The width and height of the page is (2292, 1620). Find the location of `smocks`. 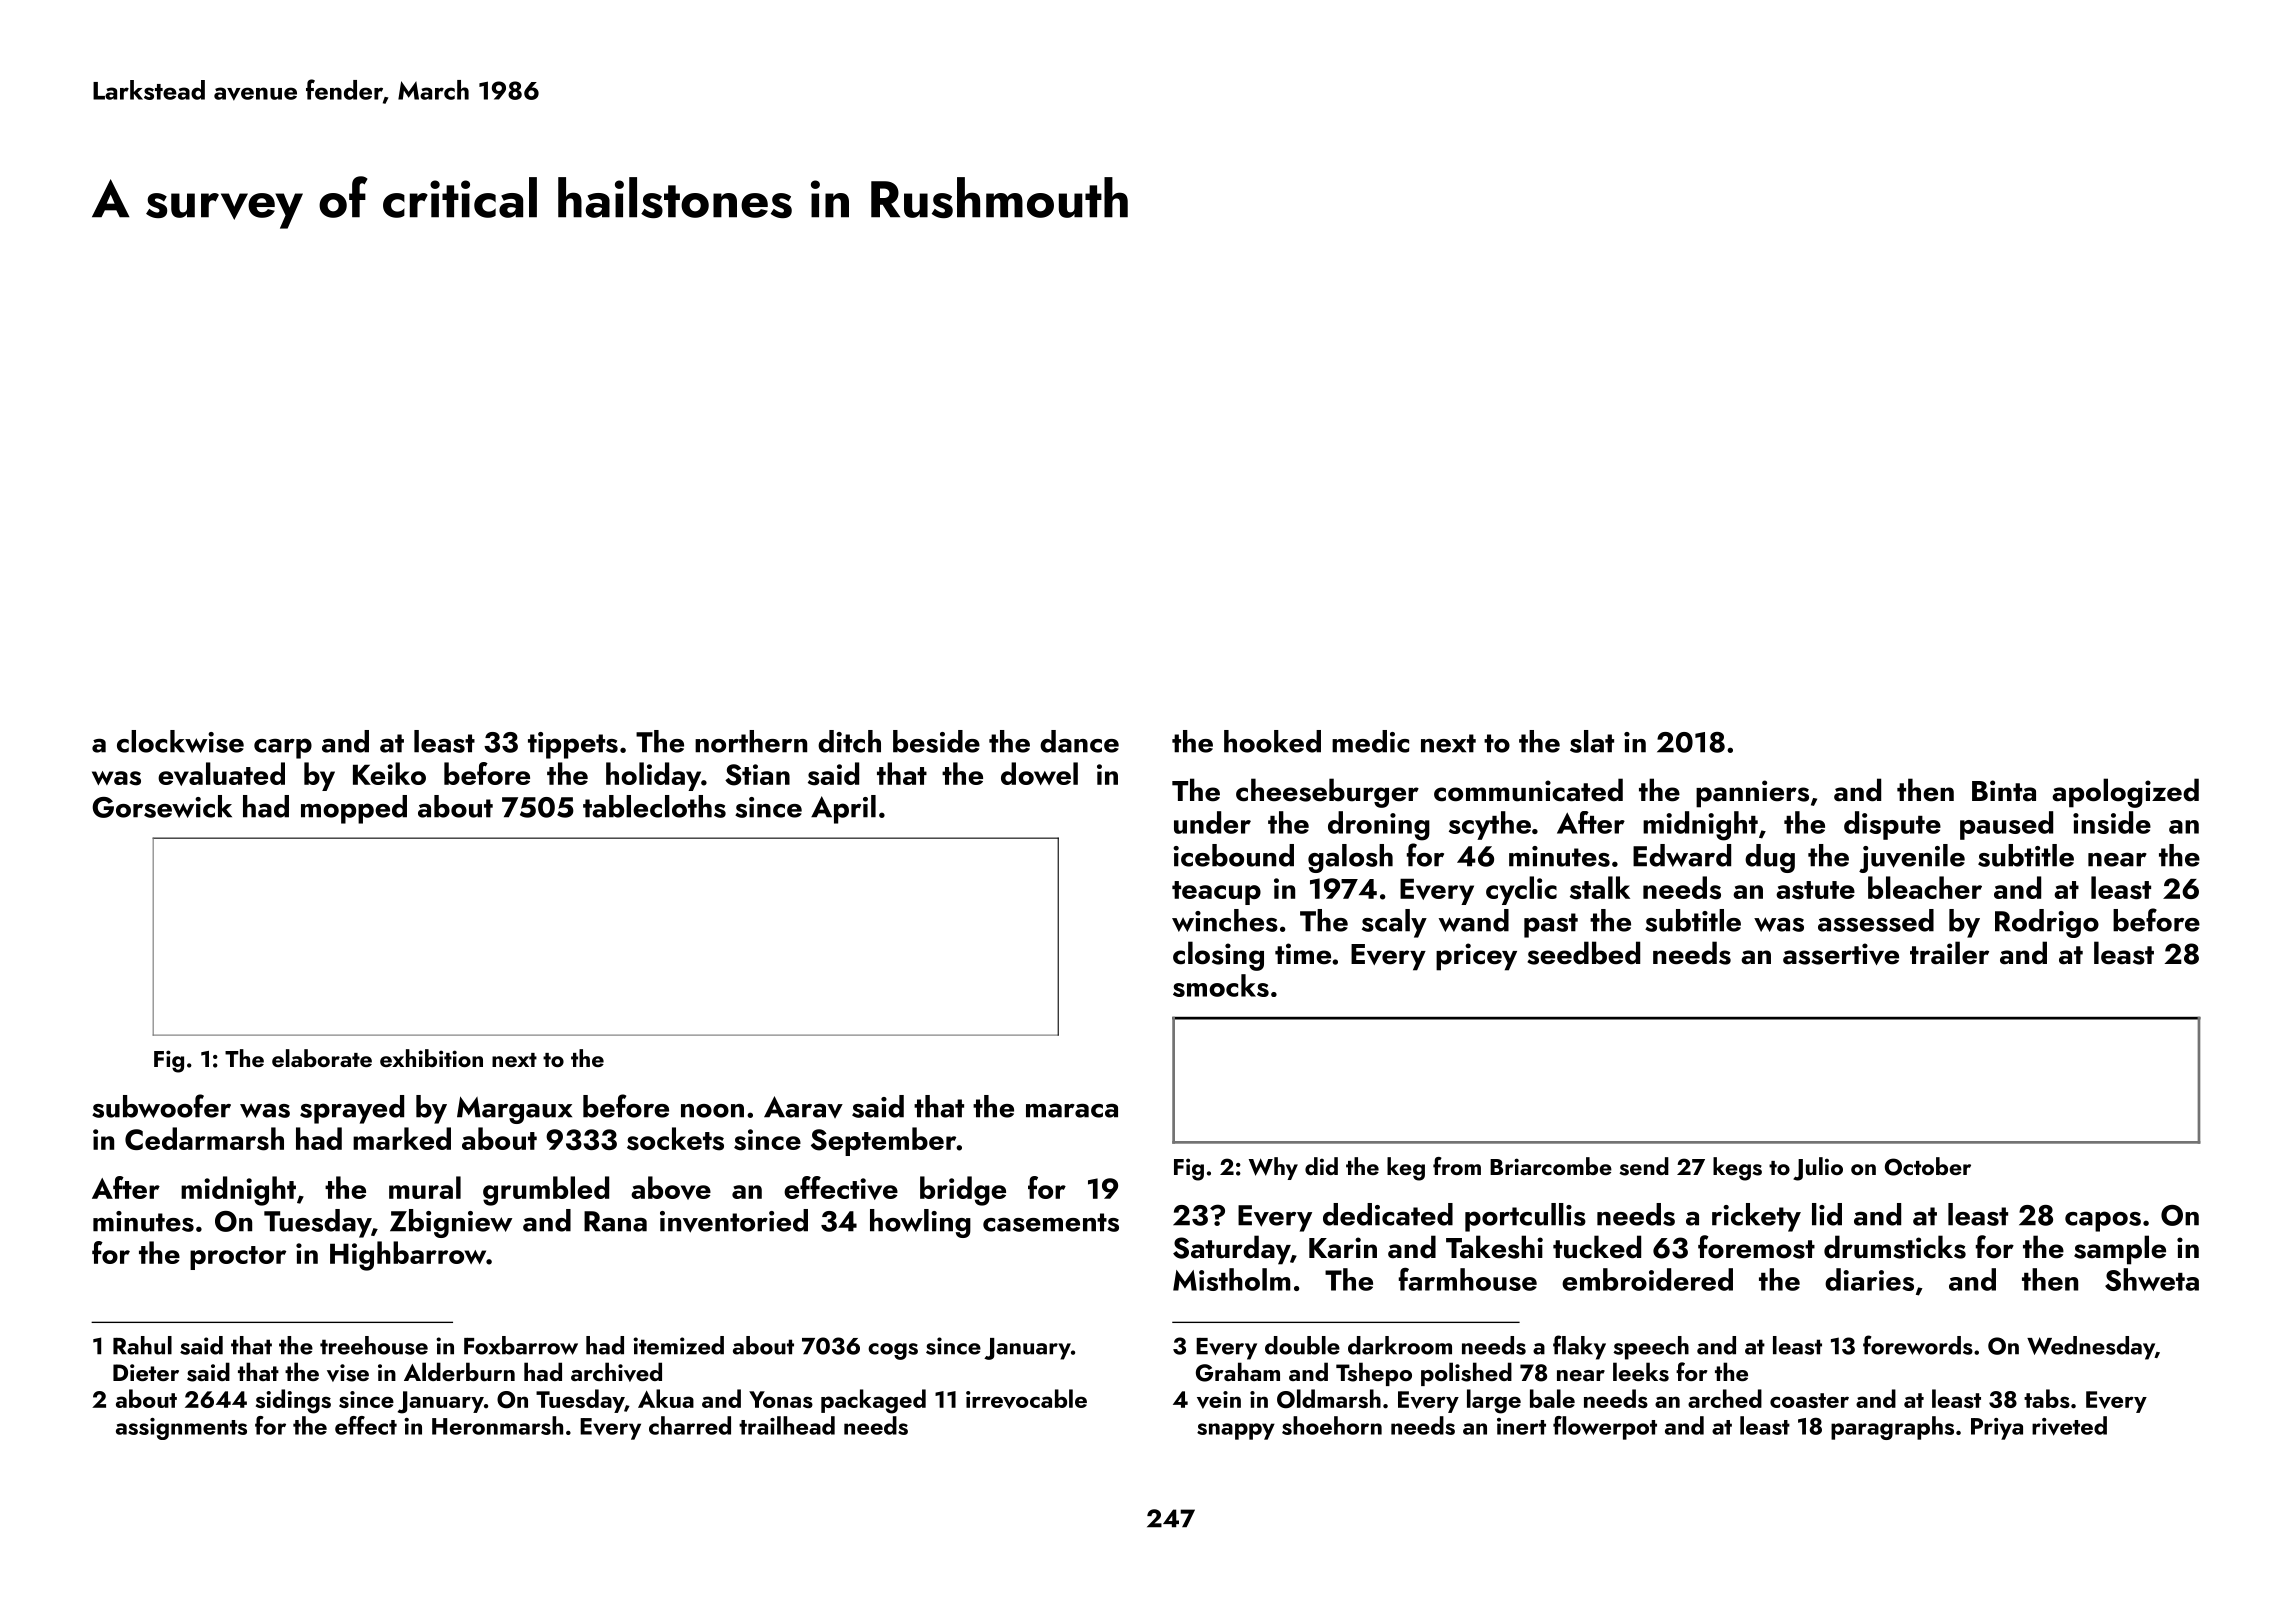

smocks is located at coordinates (1221, 985).
